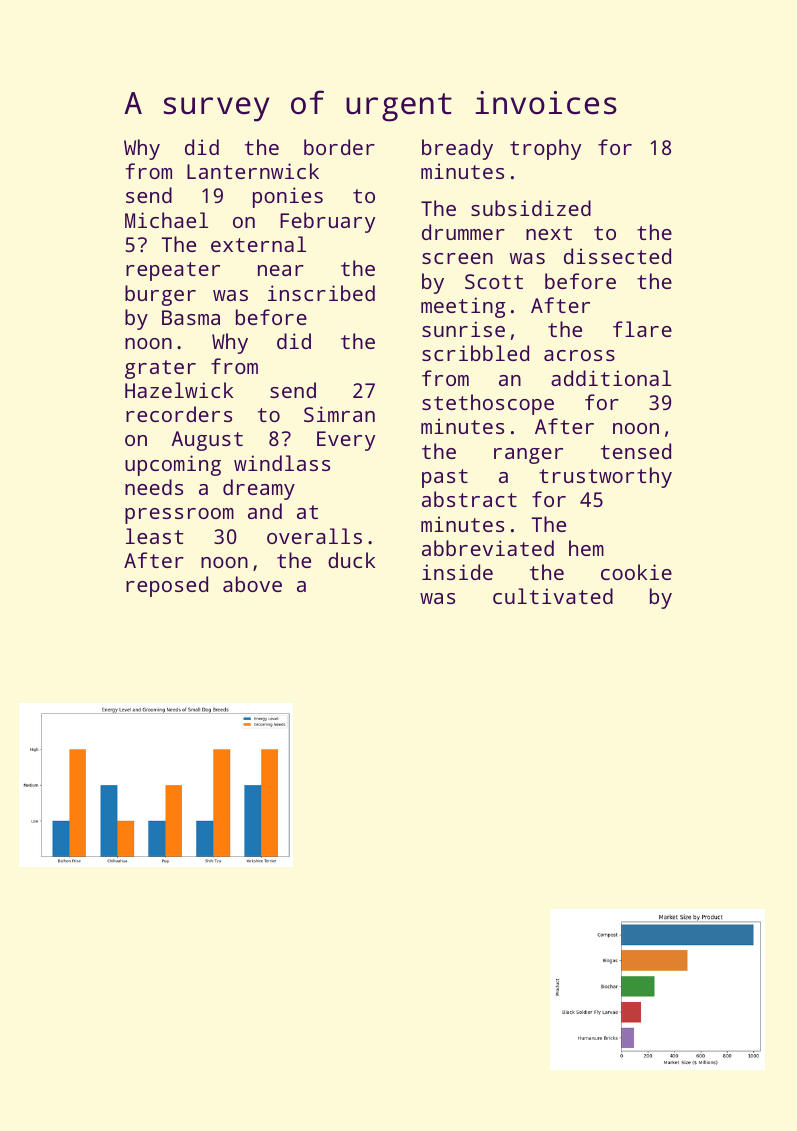 The image size is (797, 1131). What do you see at coordinates (528, 456) in the document?
I see `ranger` at bounding box center [528, 456].
